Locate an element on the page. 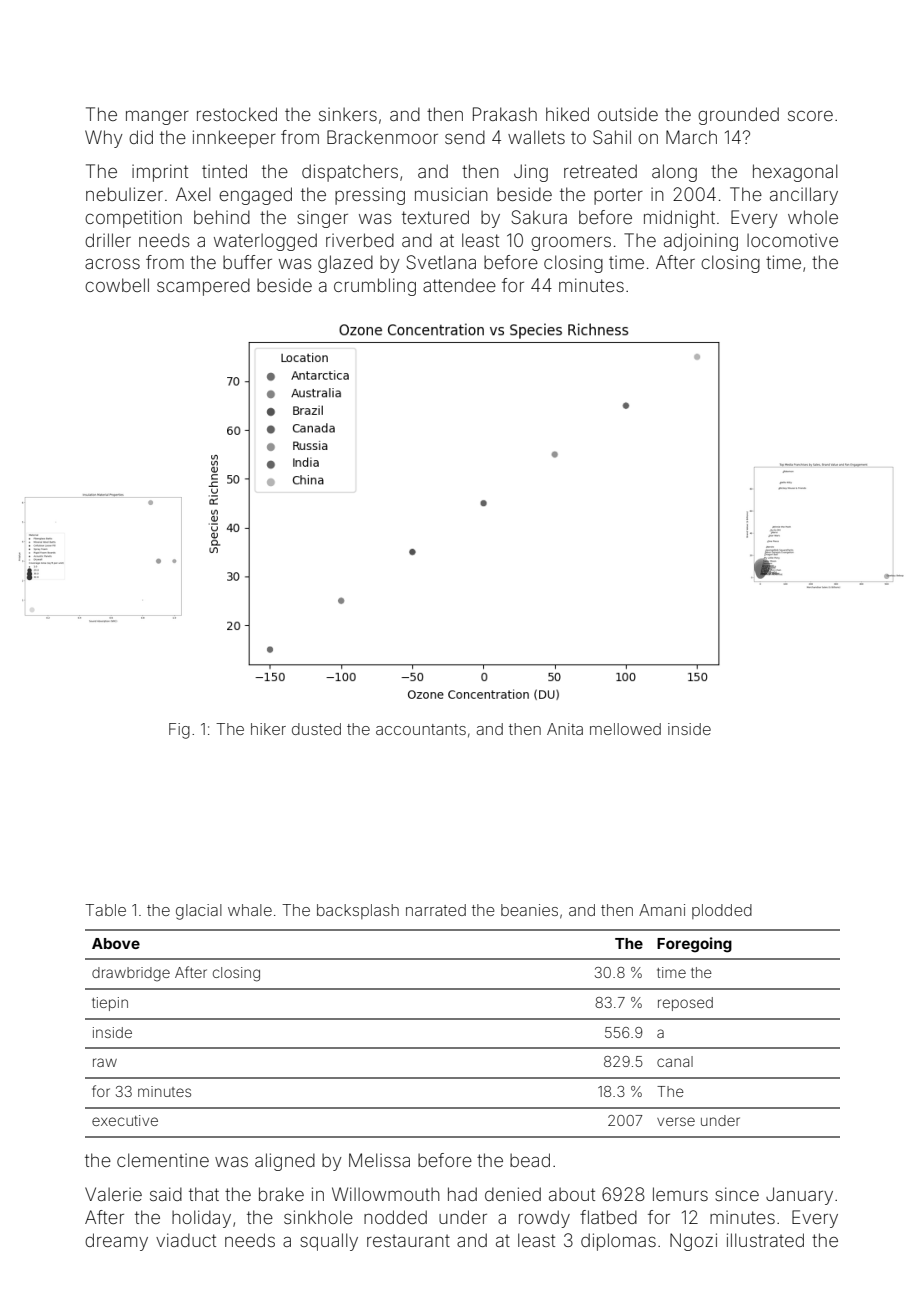 Image resolution: width=924 pixels, height=1314 pixels. Anita is located at coordinates (565, 729).
